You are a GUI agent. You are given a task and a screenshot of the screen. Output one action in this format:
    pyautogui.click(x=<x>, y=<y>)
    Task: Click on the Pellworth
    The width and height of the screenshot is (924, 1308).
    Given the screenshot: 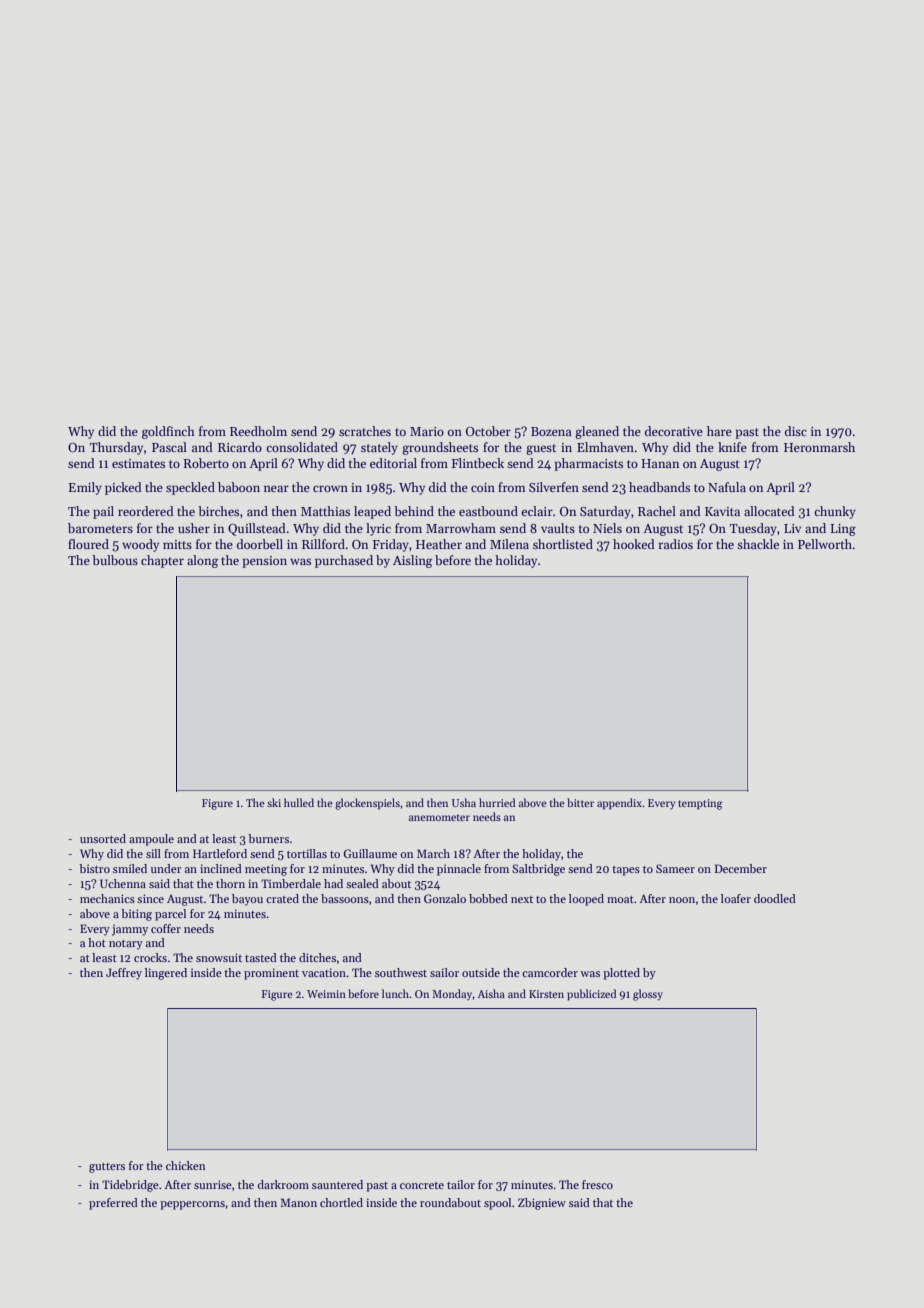 What is the action you would take?
    pyautogui.click(x=825, y=544)
